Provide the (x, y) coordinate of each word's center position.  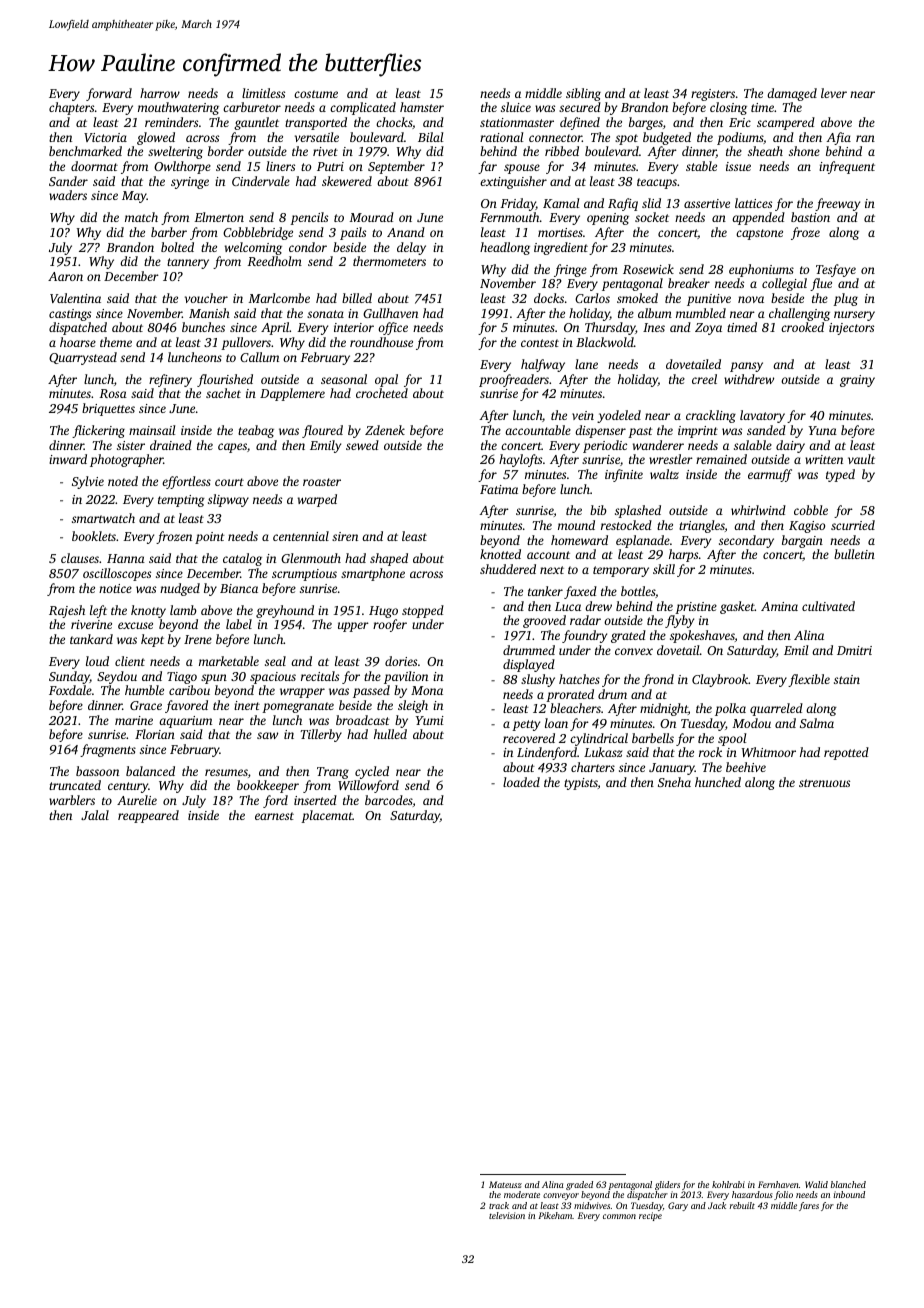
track (499, 1205)
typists (581, 784)
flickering (98, 431)
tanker (545, 591)
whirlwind (758, 510)
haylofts (520, 460)
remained (721, 459)
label (239, 624)
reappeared (148, 816)
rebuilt (742, 1205)
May (134, 197)
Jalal (95, 815)
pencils (309, 218)
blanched (848, 1184)
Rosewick (648, 269)
